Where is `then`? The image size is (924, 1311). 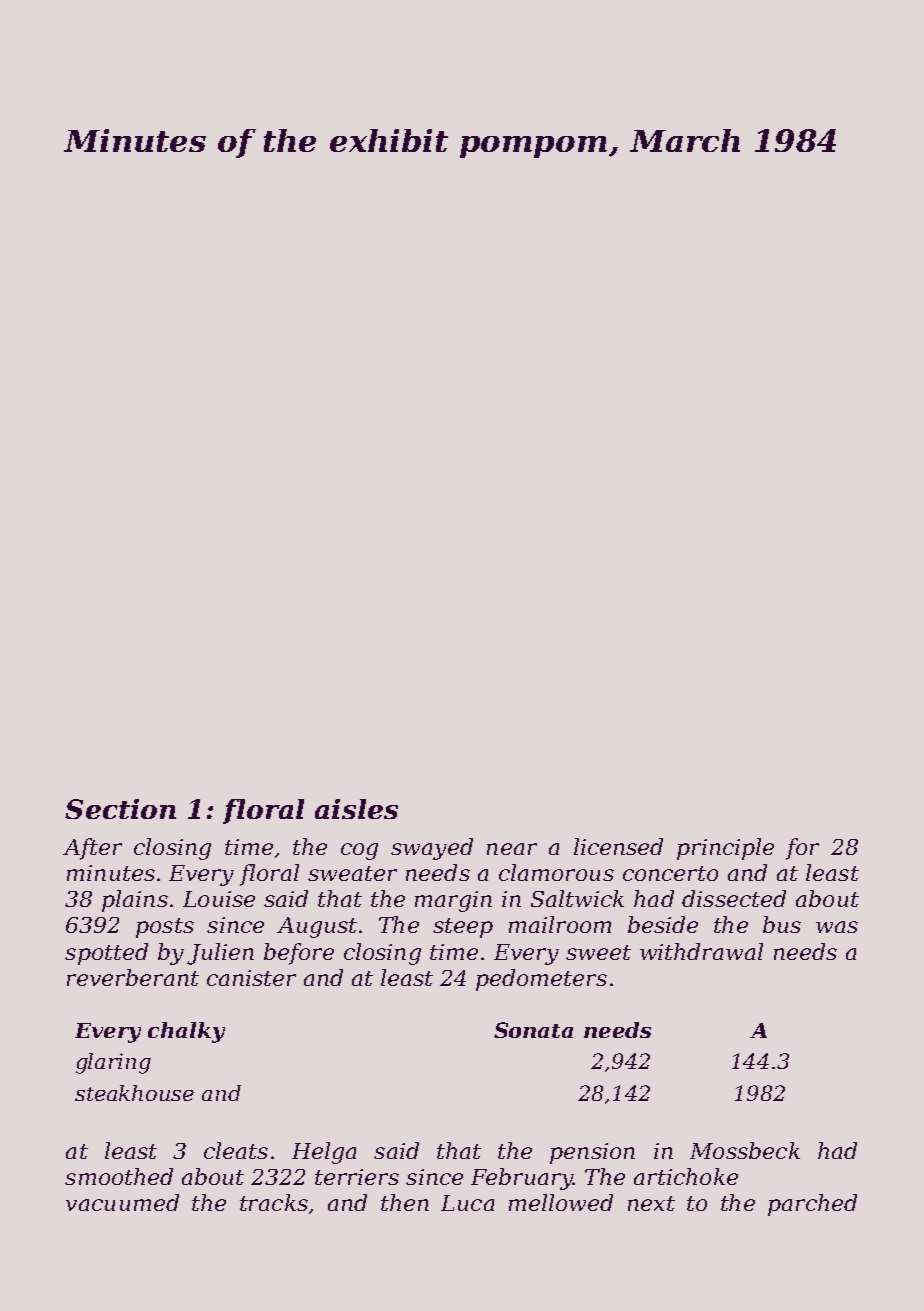 then is located at coordinates (405, 1202).
